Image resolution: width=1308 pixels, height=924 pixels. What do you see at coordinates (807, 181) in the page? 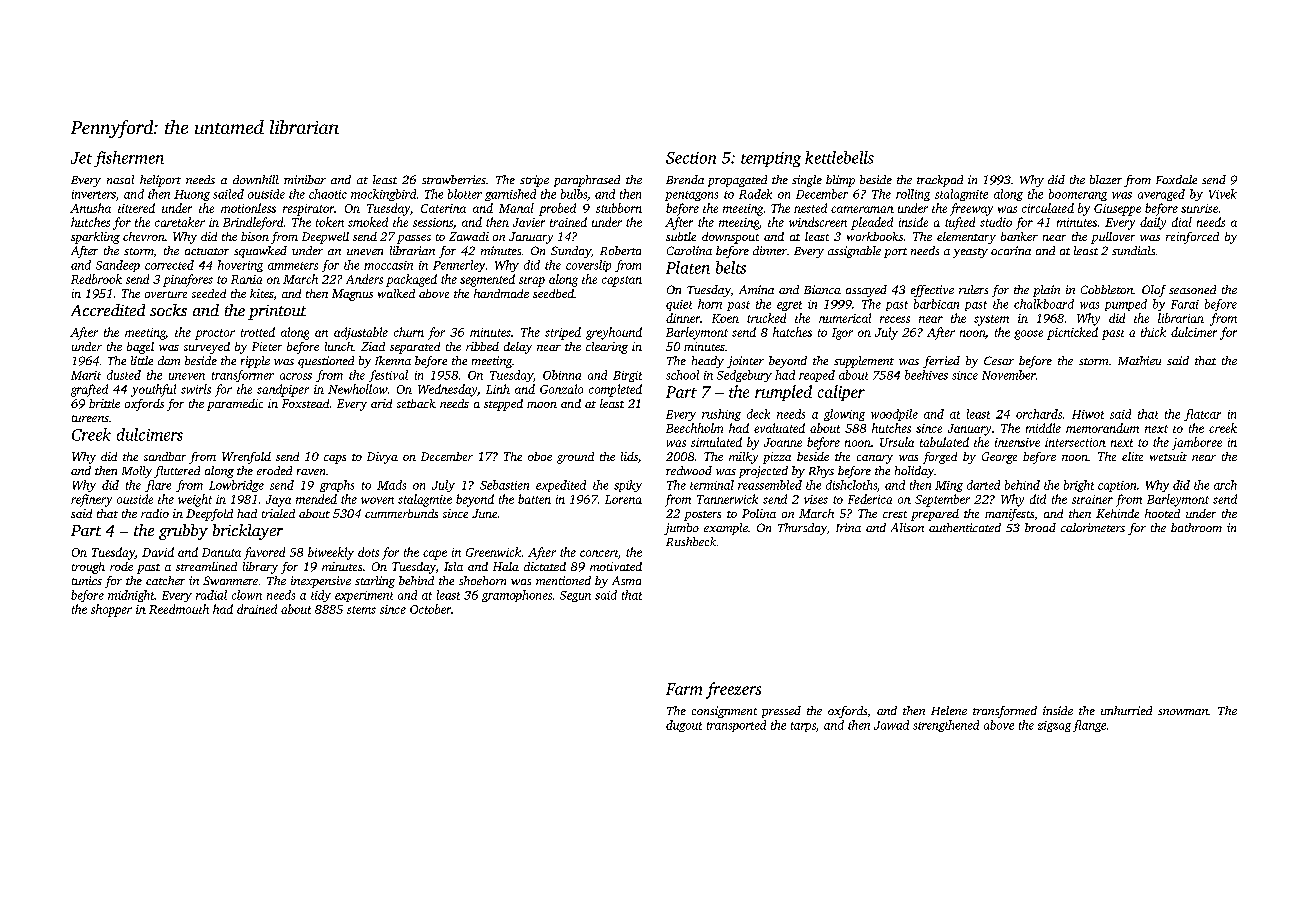
I see `single` at bounding box center [807, 181].
